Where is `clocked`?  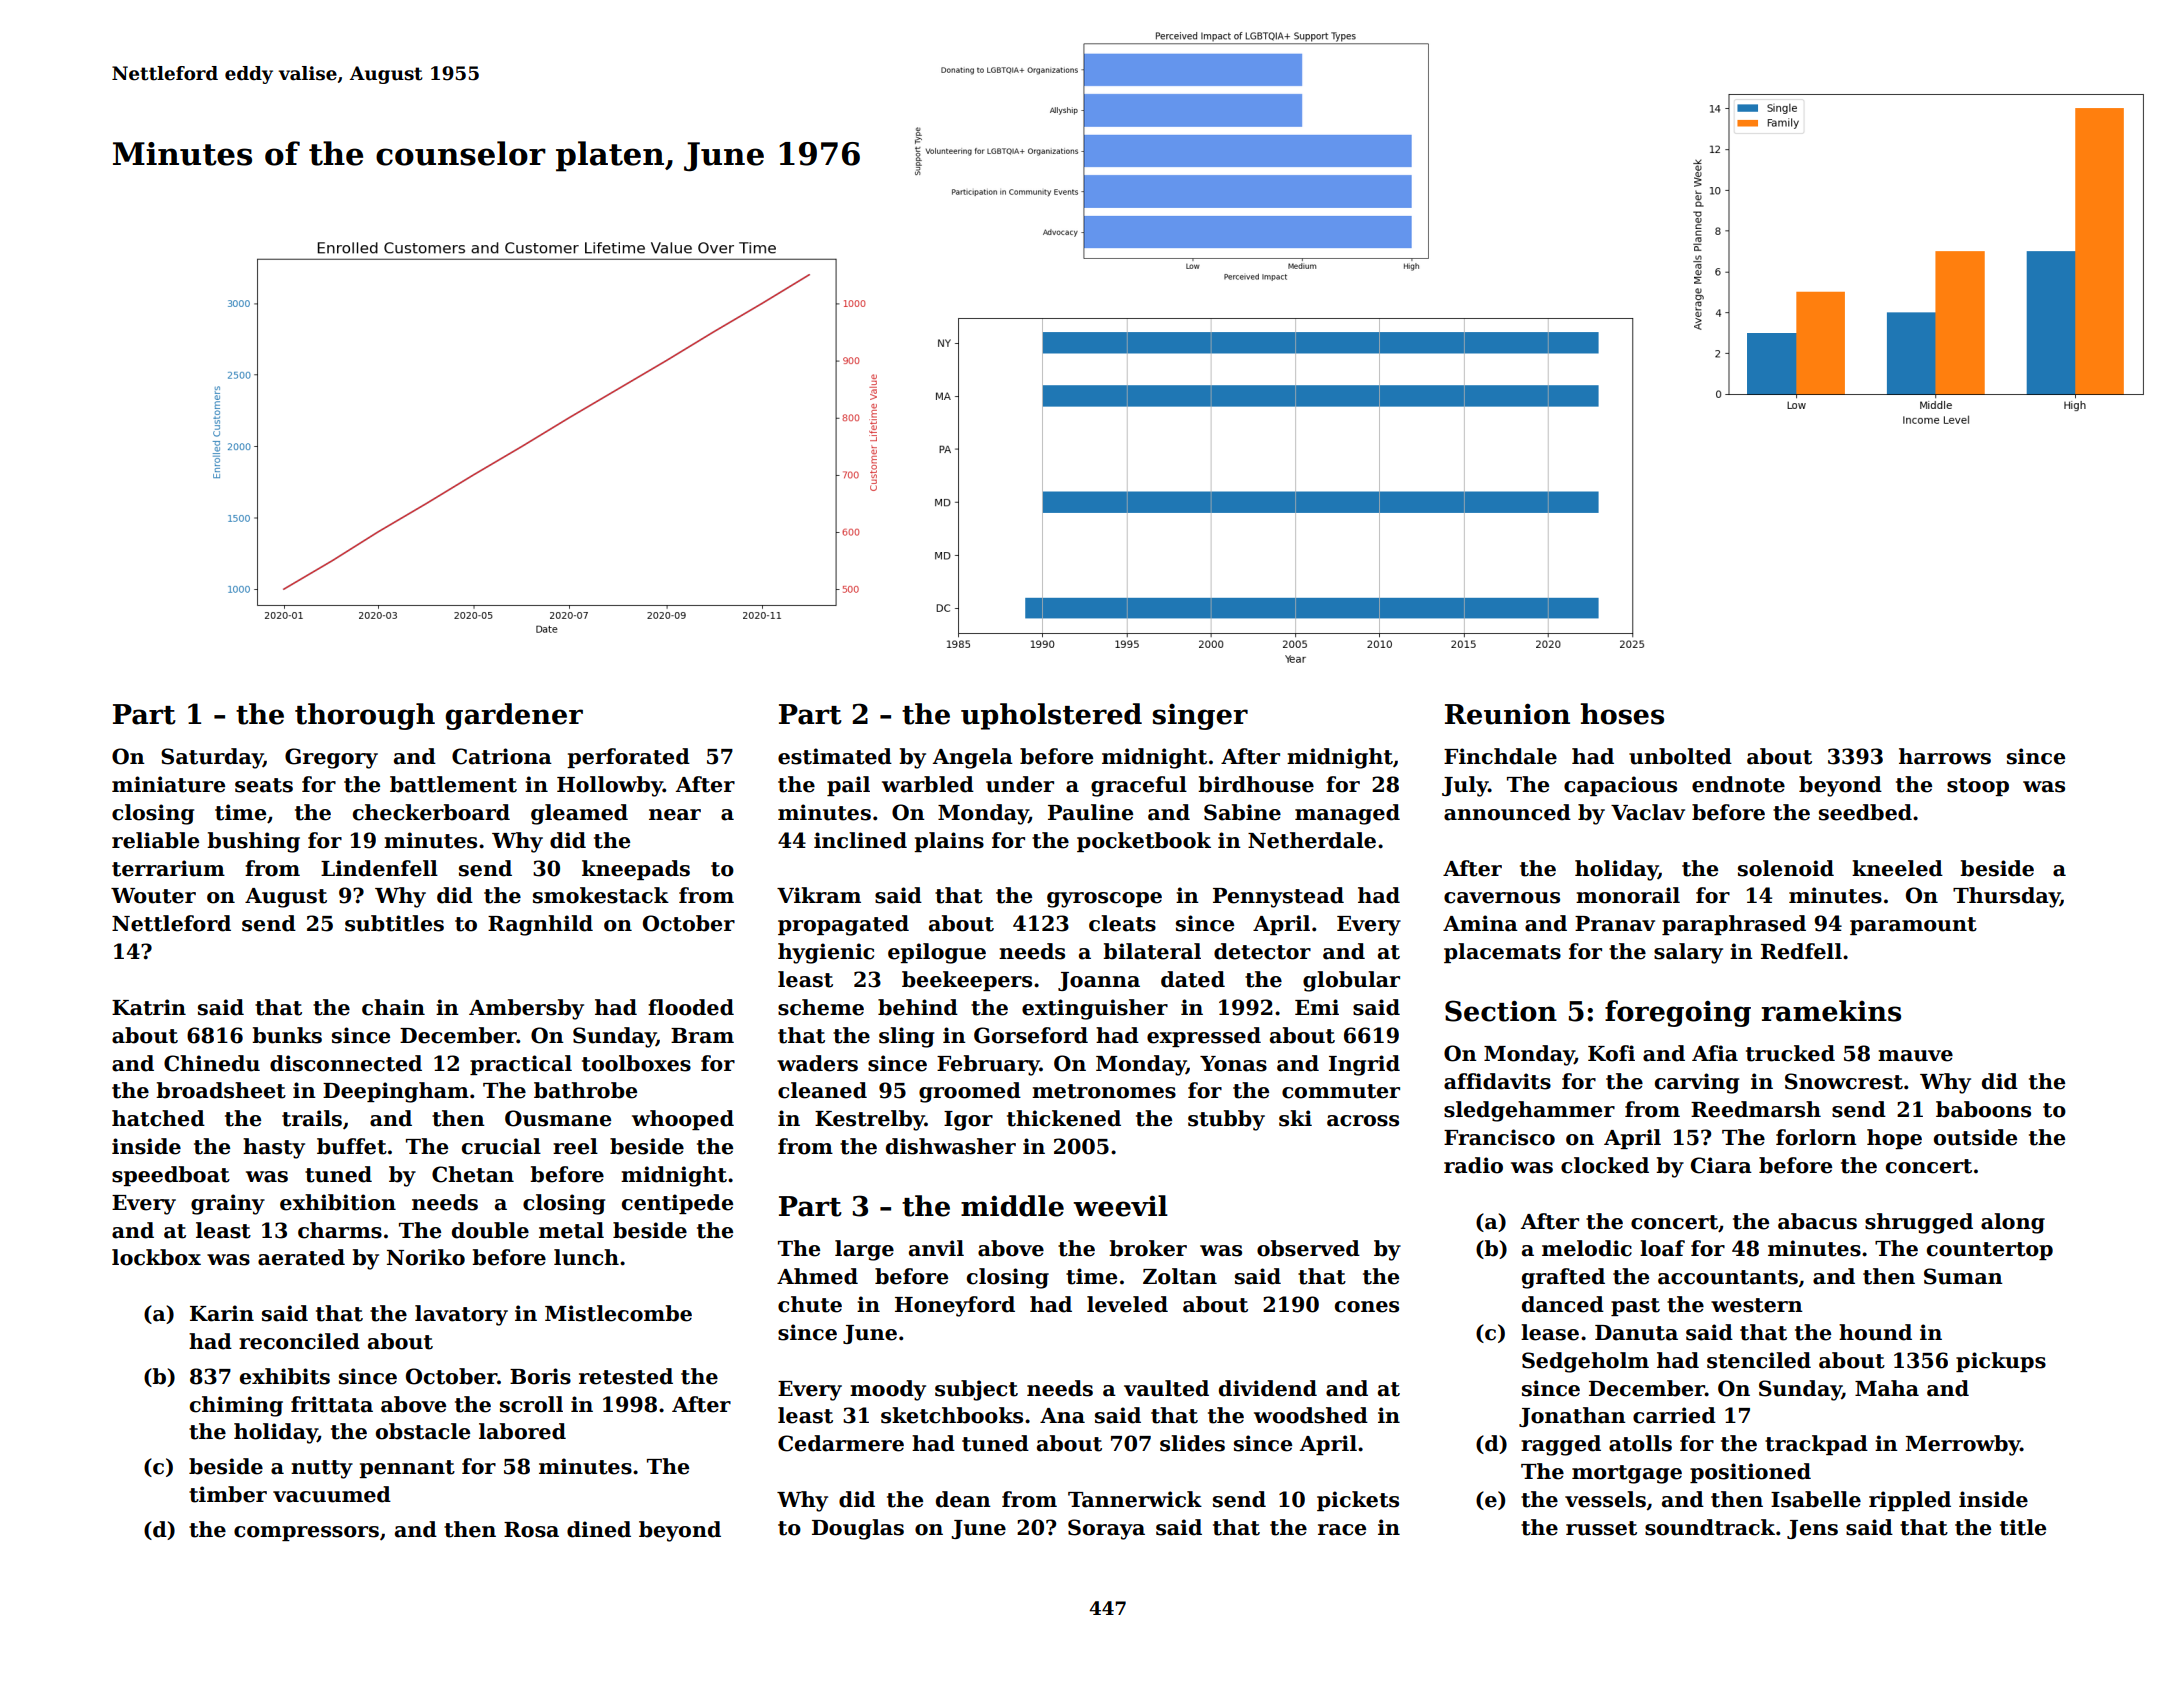
clocked is located at coordinates (1605, 1165).
